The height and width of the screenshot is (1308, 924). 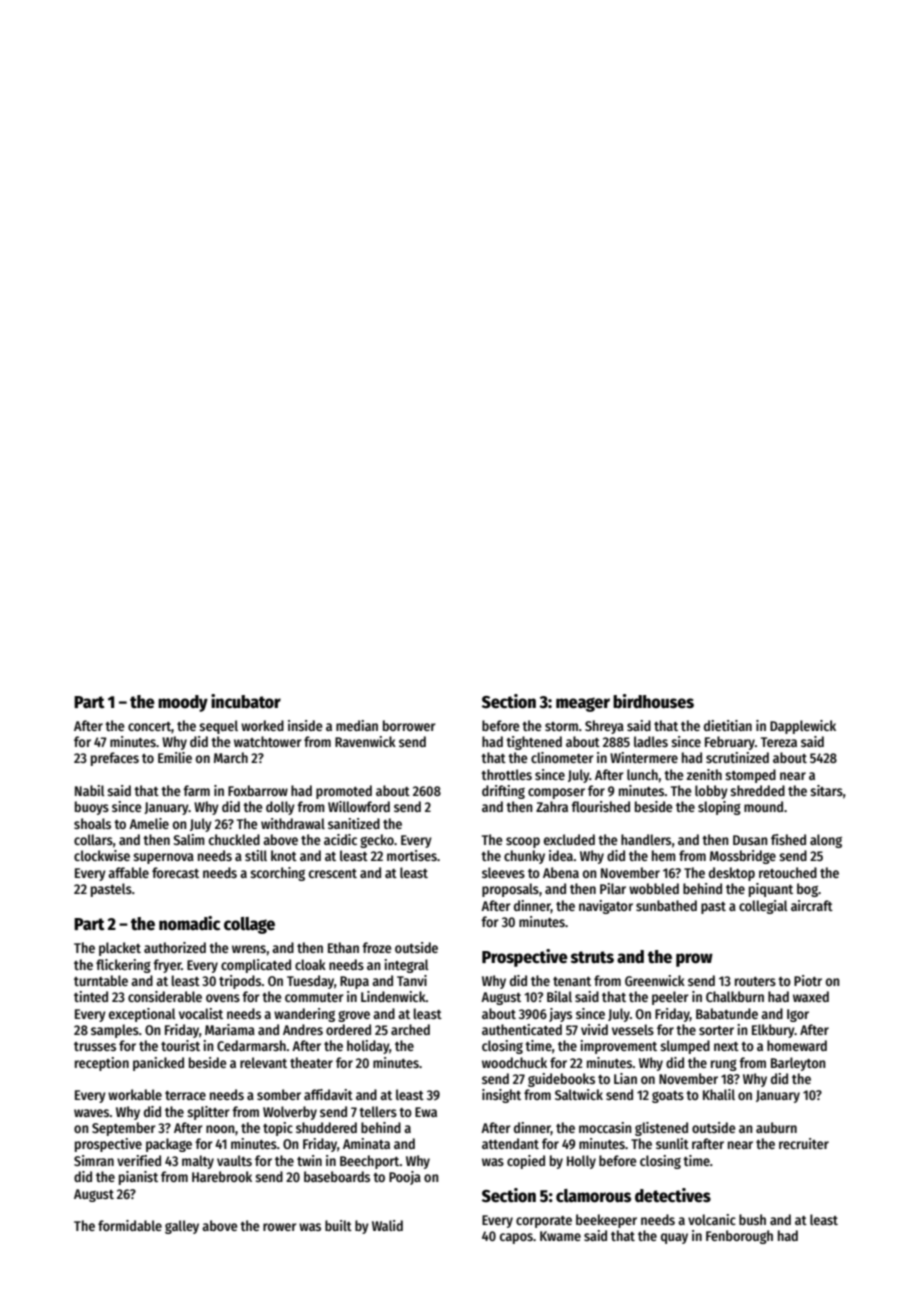 I want to click on excluded, so click(x=569, y=839).
